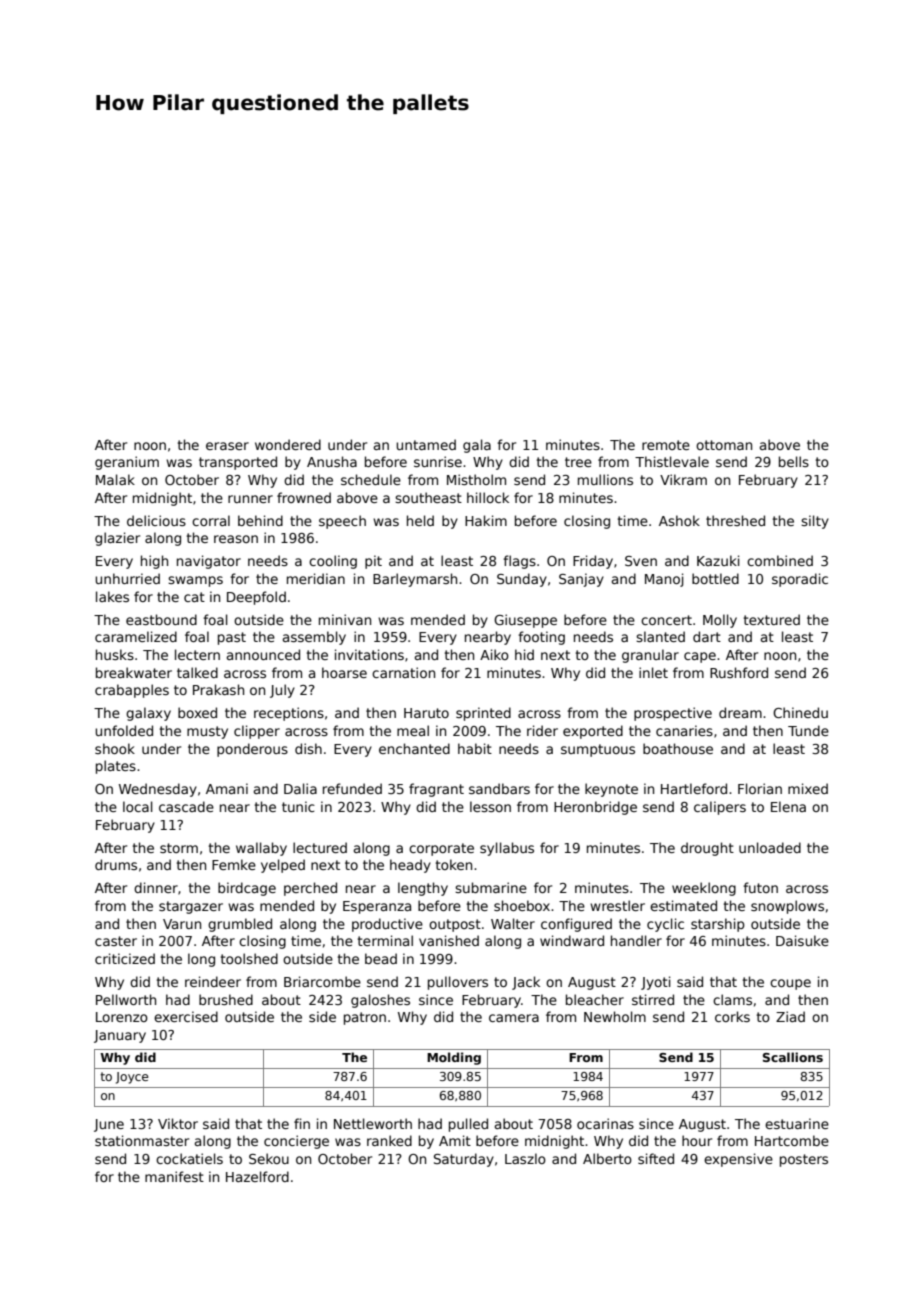 The width and height of the image is (924, 1308). I want to click on outpost, so click(455, 925).
